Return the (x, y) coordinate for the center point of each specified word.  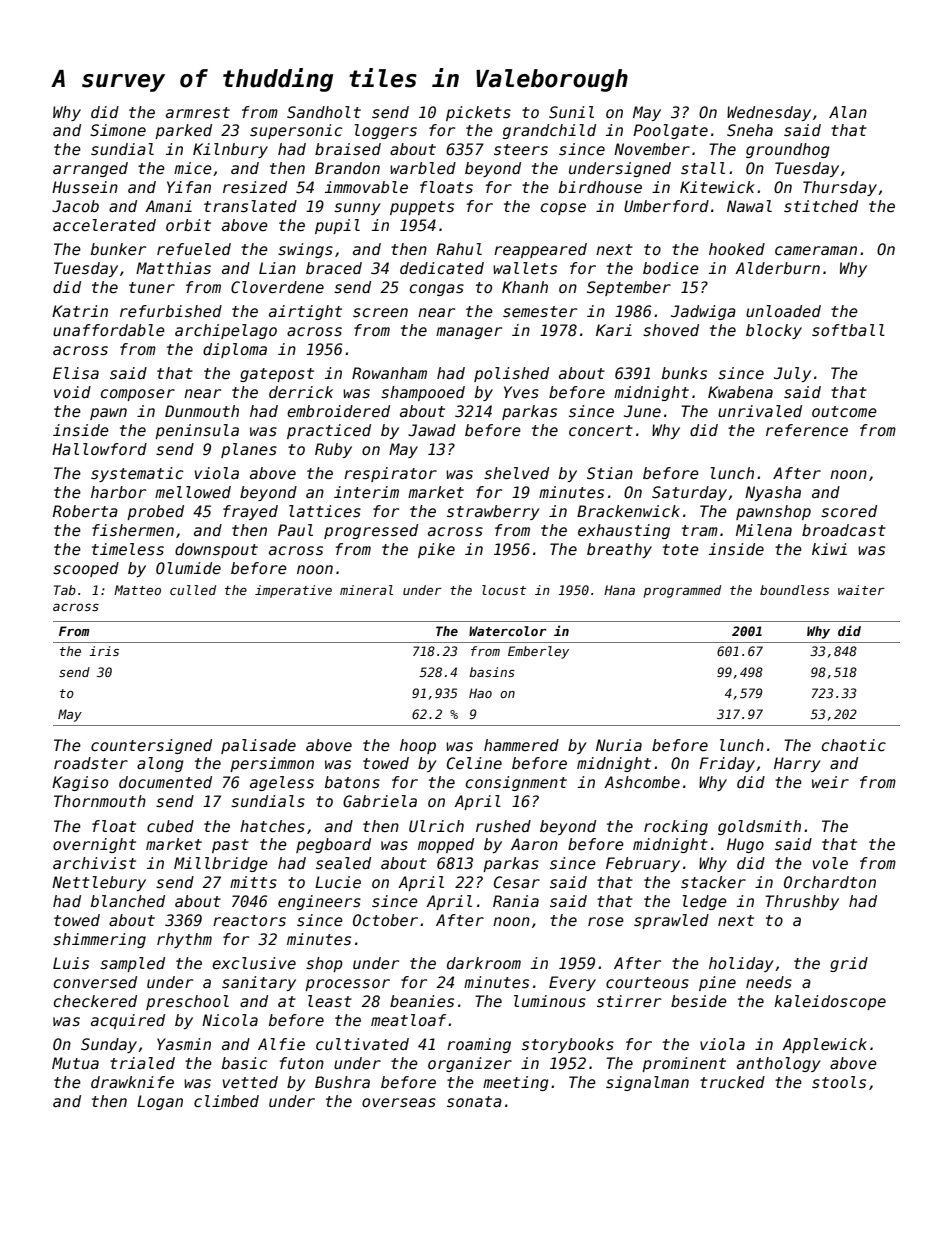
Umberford (666, 206)
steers (521, 150)
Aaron (534, 844)
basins (492, 672)
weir (830, 782)
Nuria (619, 745)
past (230, 846)
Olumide (188, 568)
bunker (118, 249)
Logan (160, 1102)
